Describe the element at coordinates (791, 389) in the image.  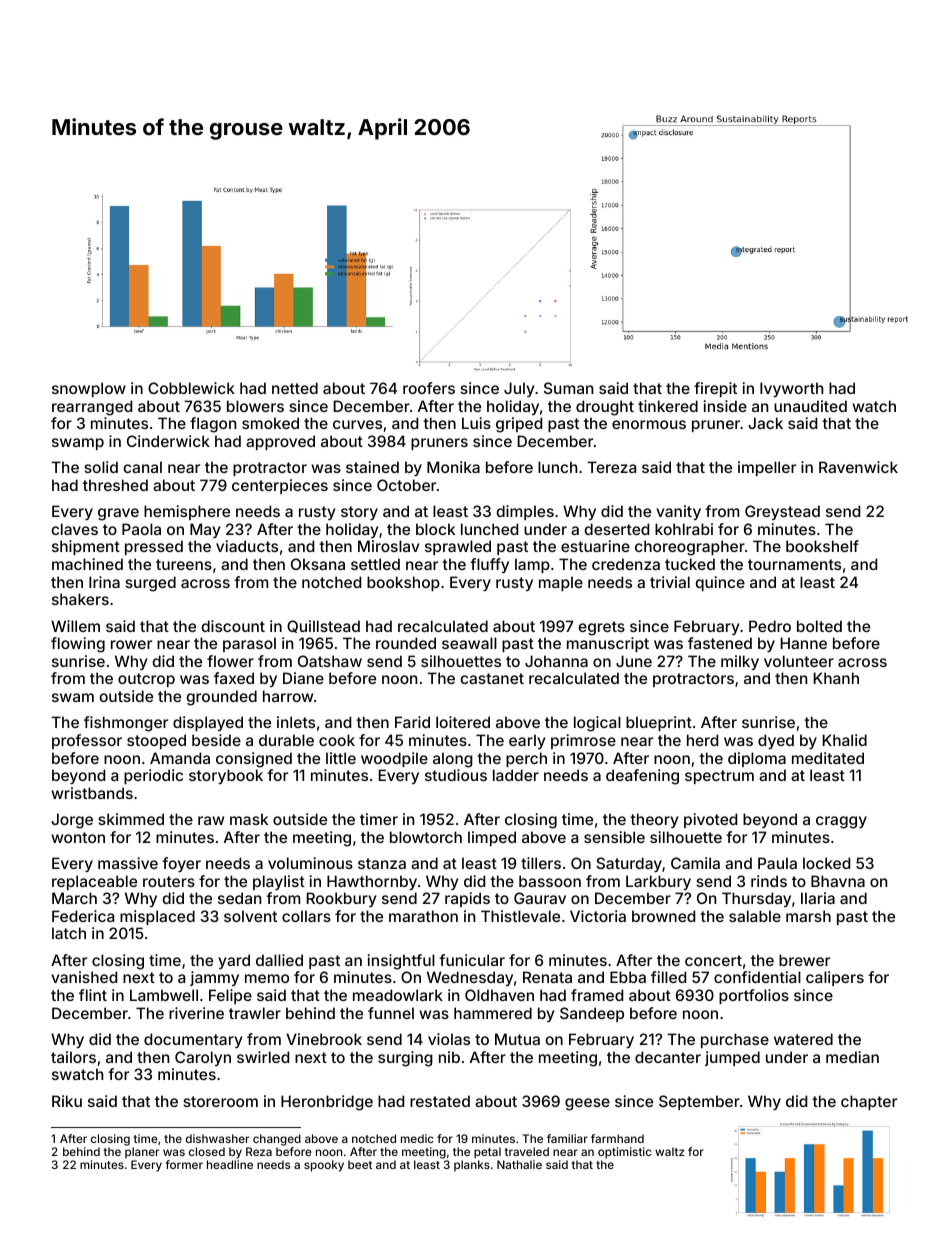
I see `Ivyworth` at that location.
